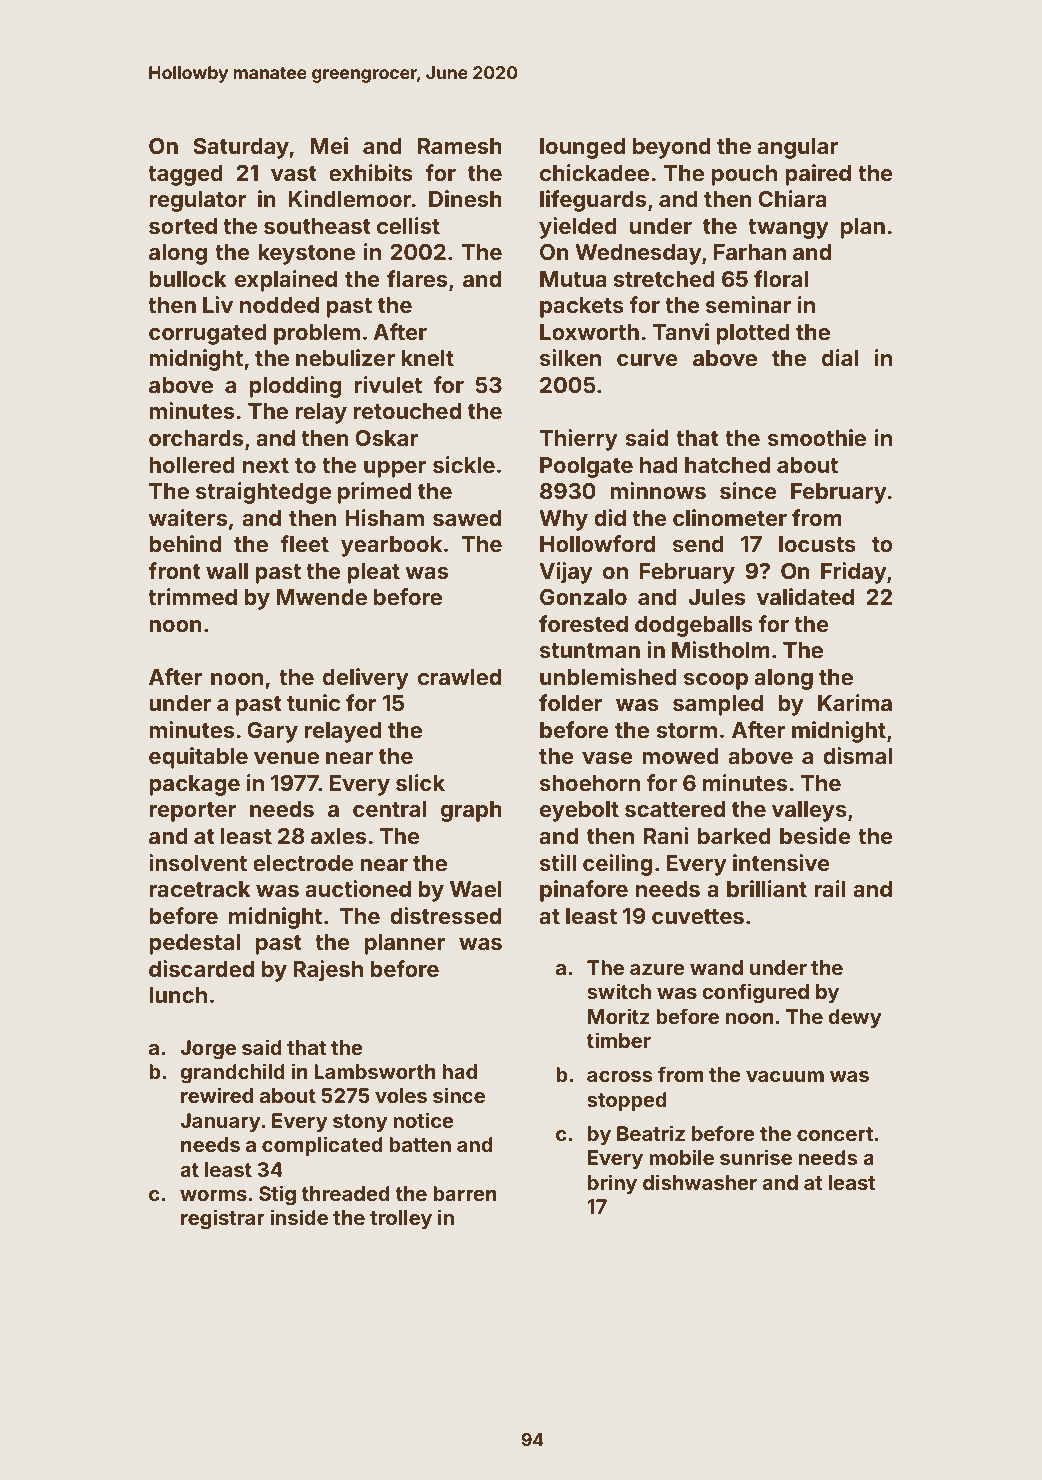 This page has width=1042, height=1480. Describe the element at coordinates (835, 1134) in the page. I see `concert` at that location.
